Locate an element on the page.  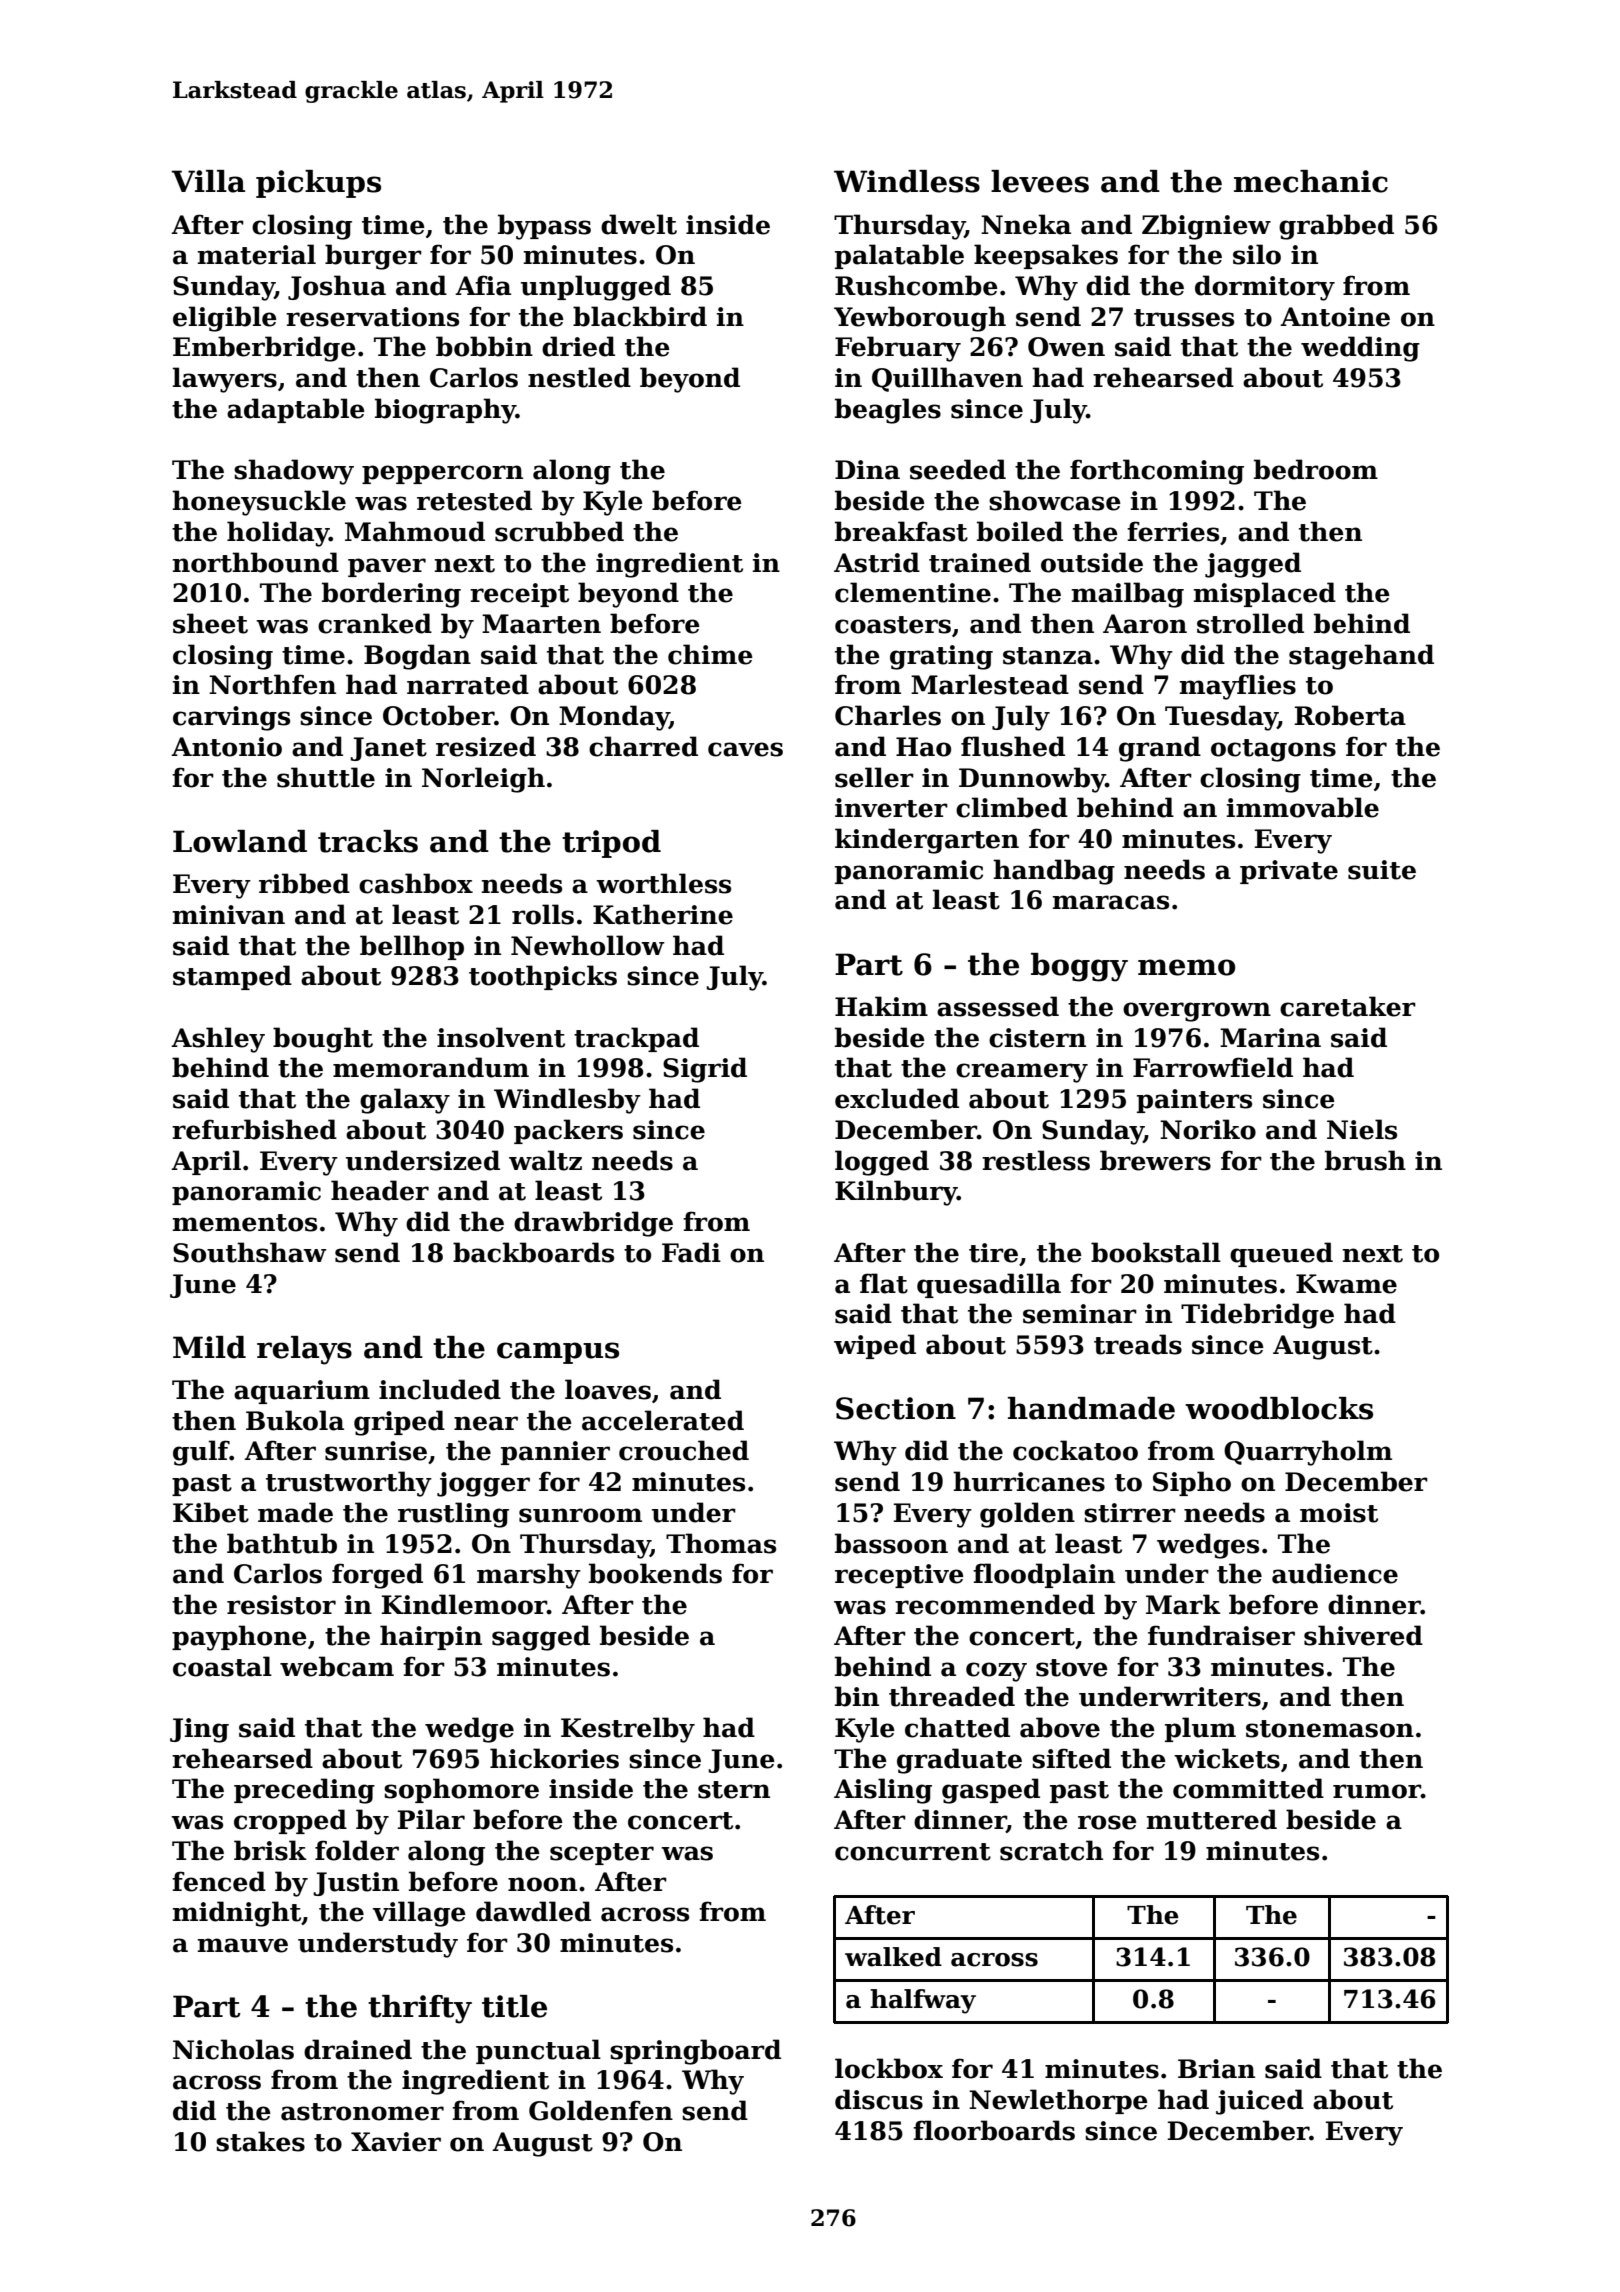
Ashley is located at coordinates (218, 1040).
